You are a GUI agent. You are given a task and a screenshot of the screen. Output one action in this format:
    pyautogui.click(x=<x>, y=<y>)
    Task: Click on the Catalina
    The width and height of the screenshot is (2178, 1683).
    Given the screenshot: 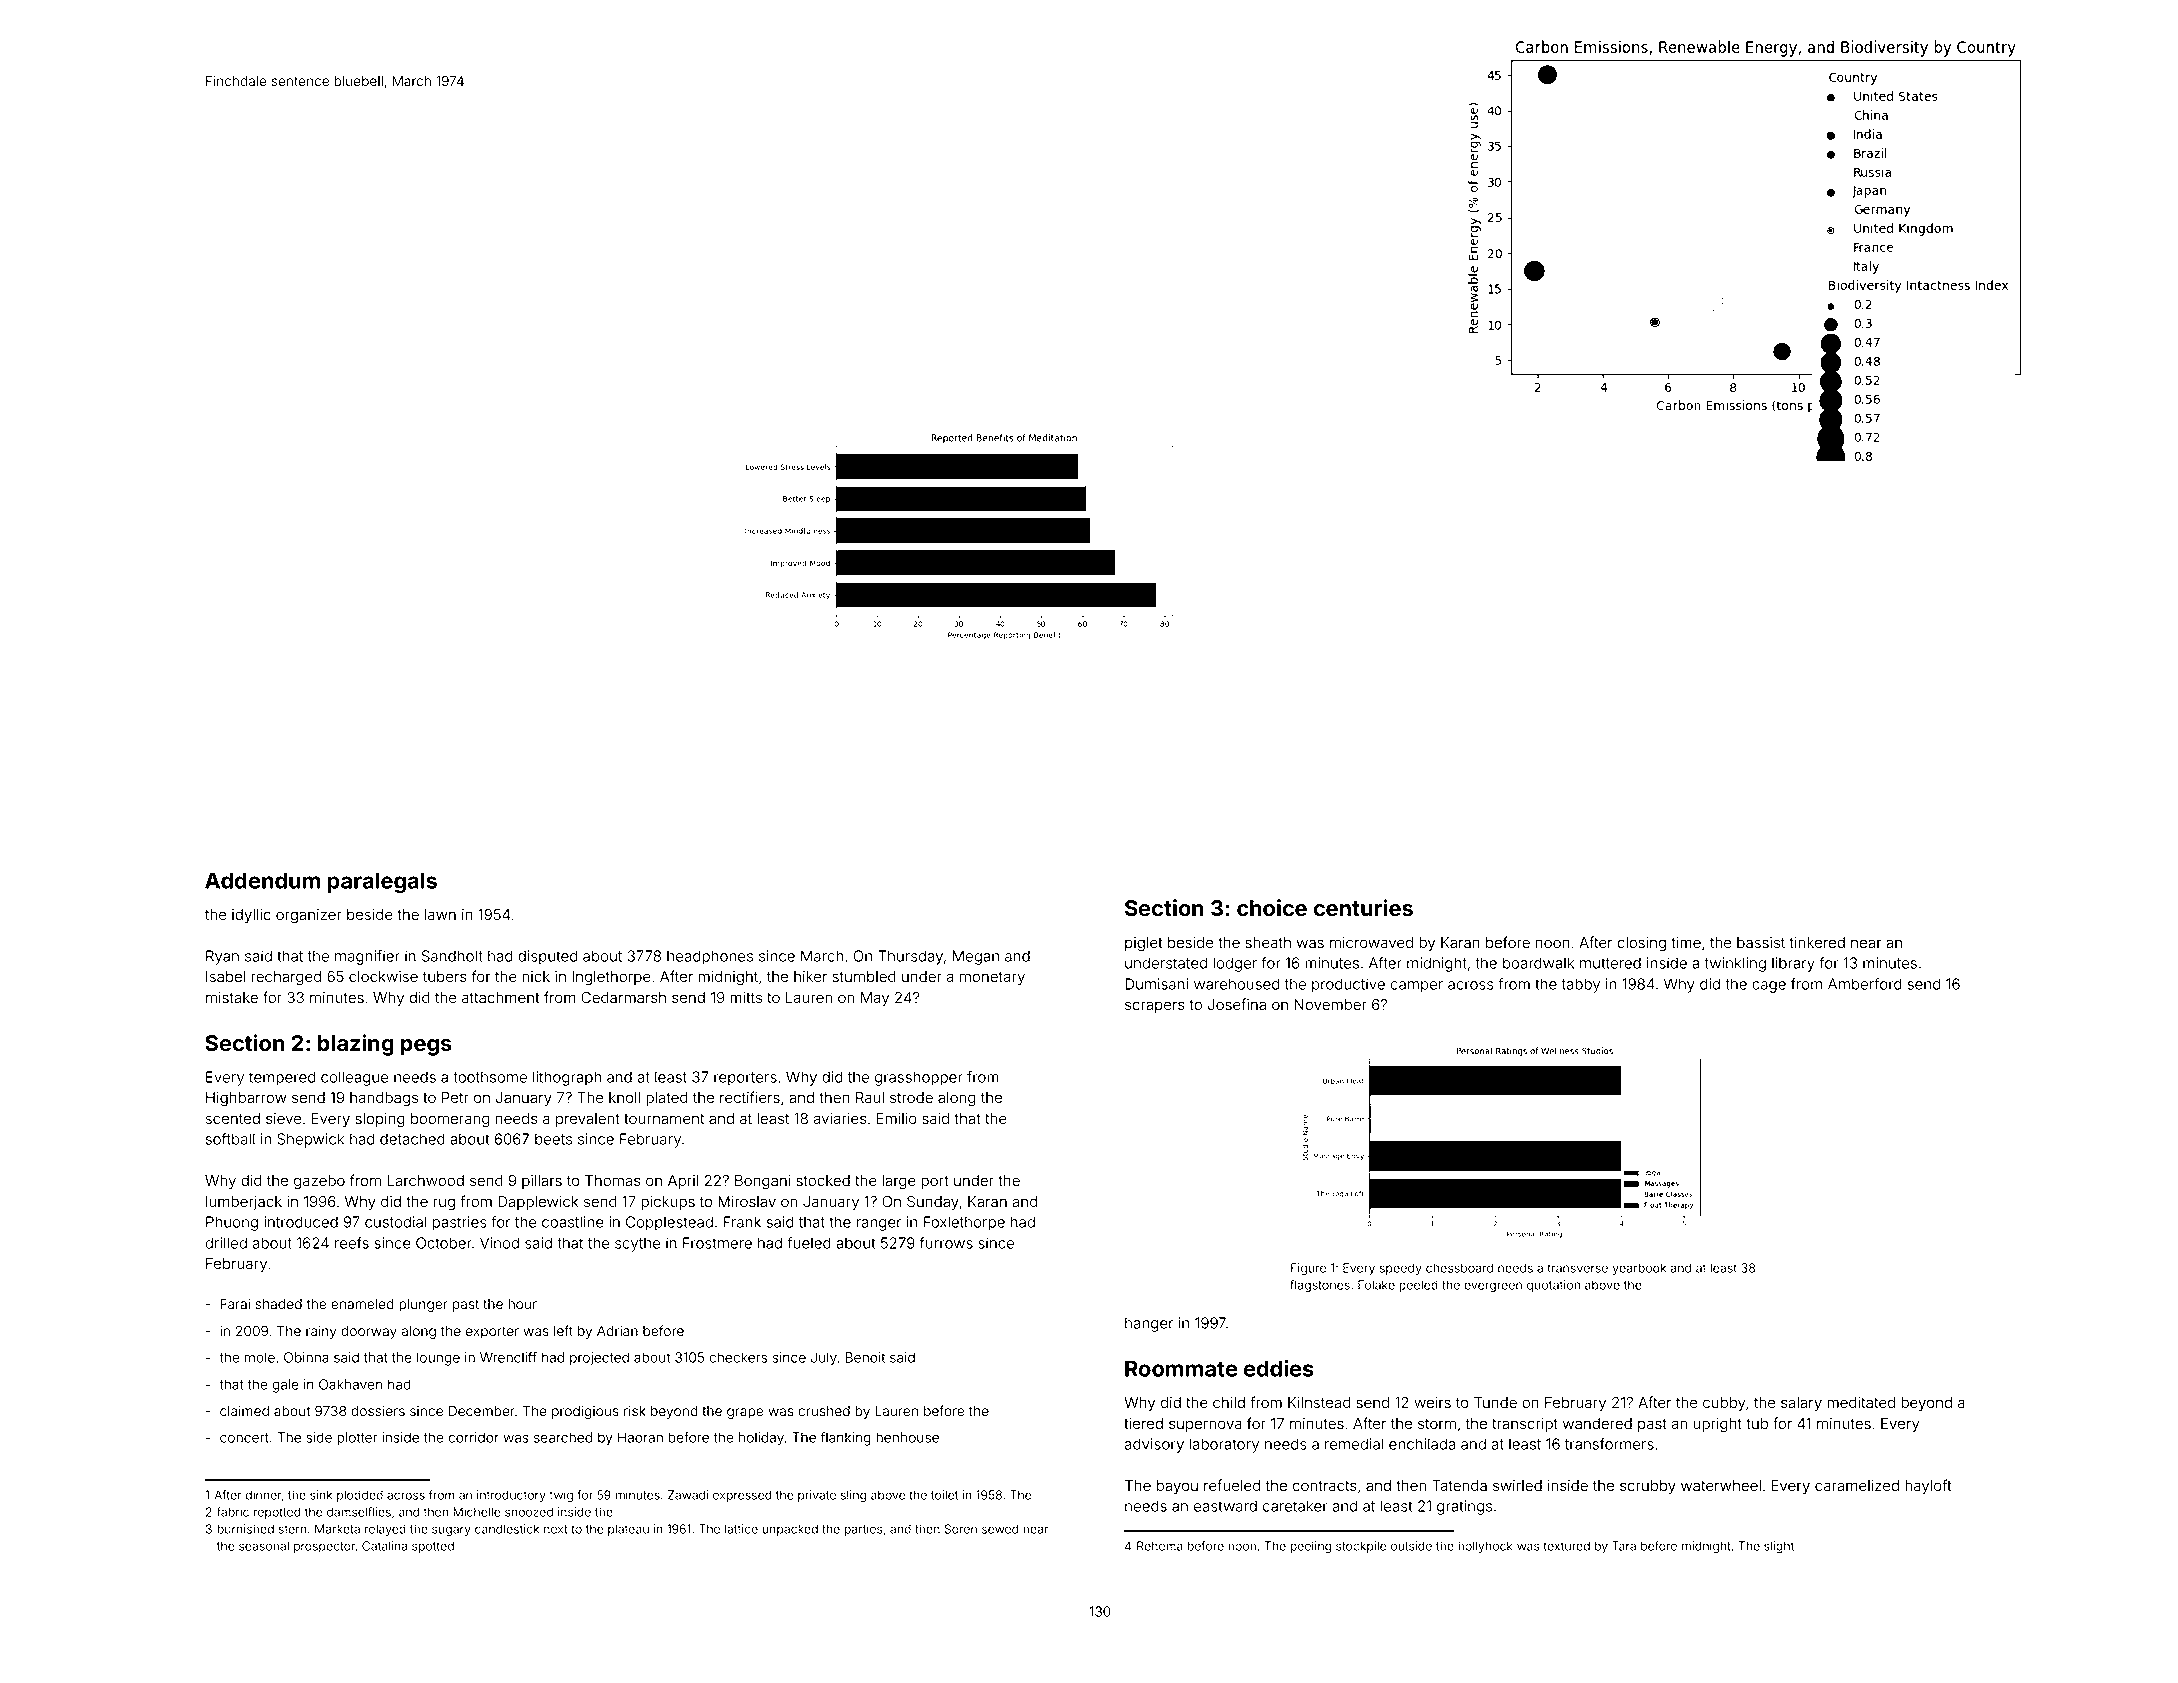 What is the action you would take?
    pyautogui.click(x=384, y=1546)
